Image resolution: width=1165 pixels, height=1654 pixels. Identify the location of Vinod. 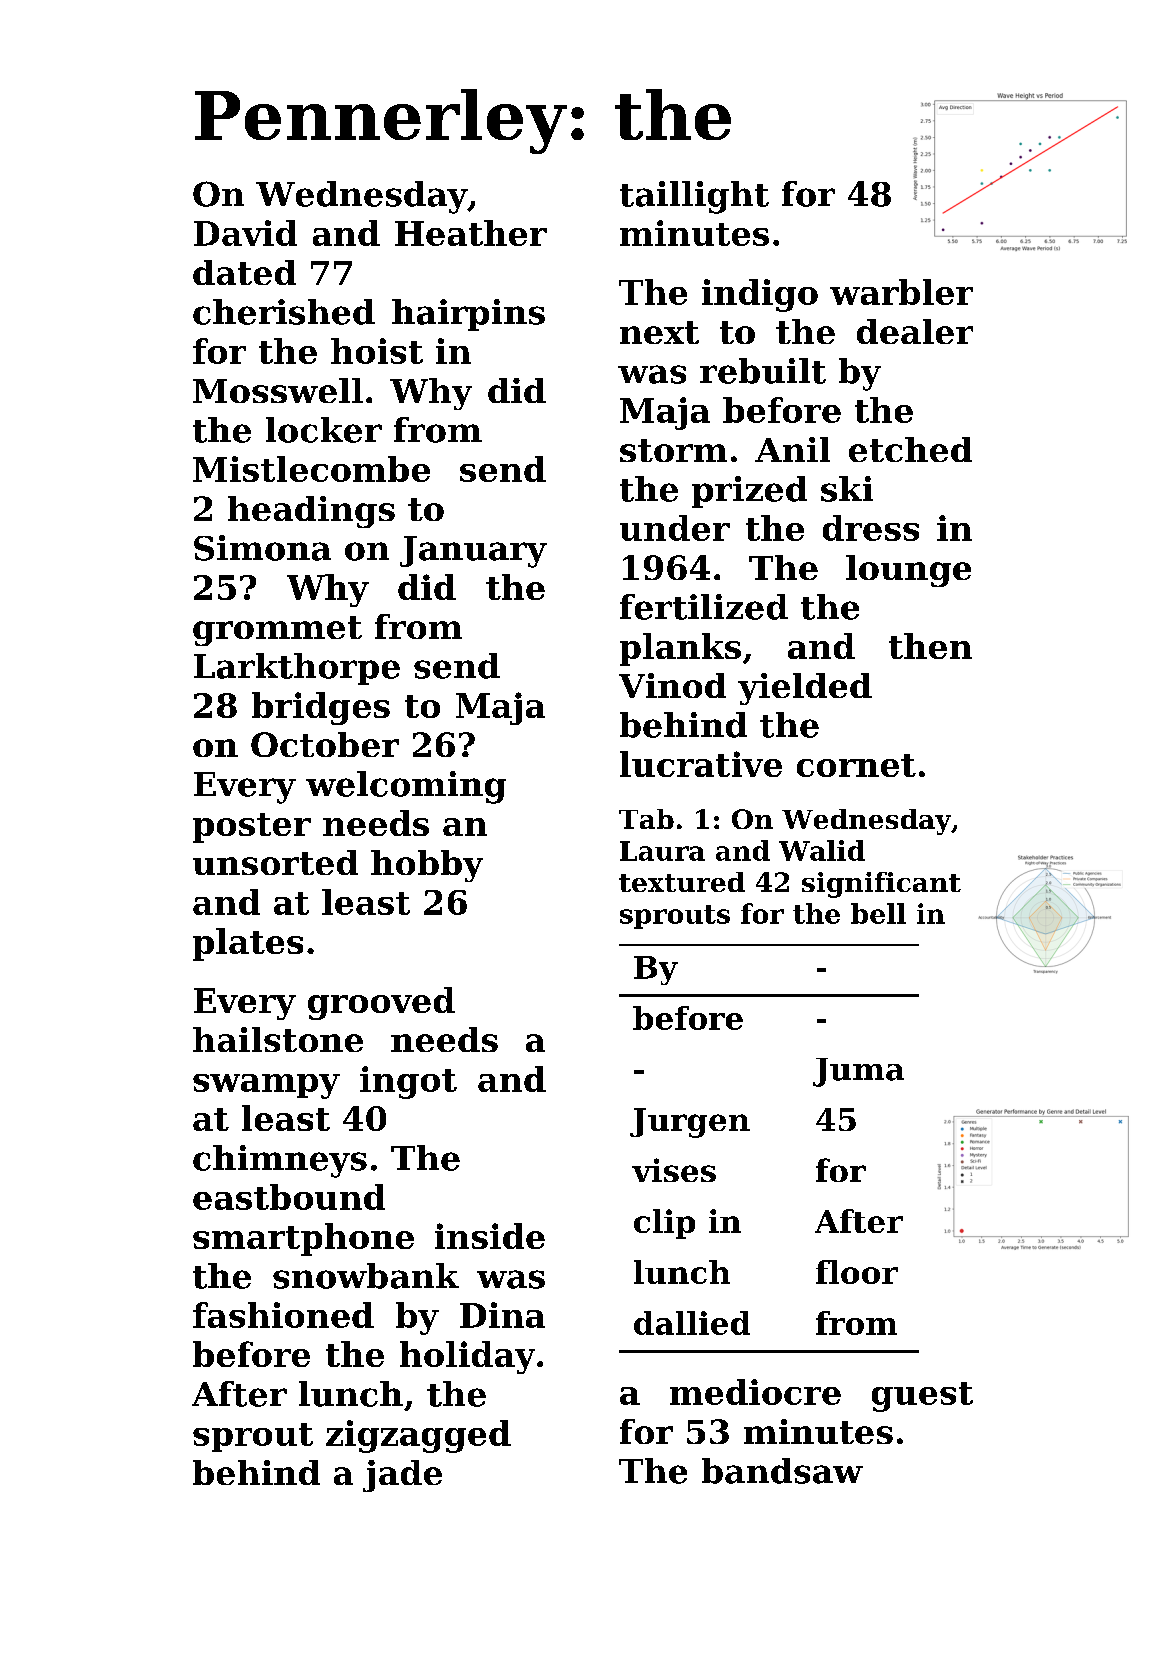
(672, 685).
